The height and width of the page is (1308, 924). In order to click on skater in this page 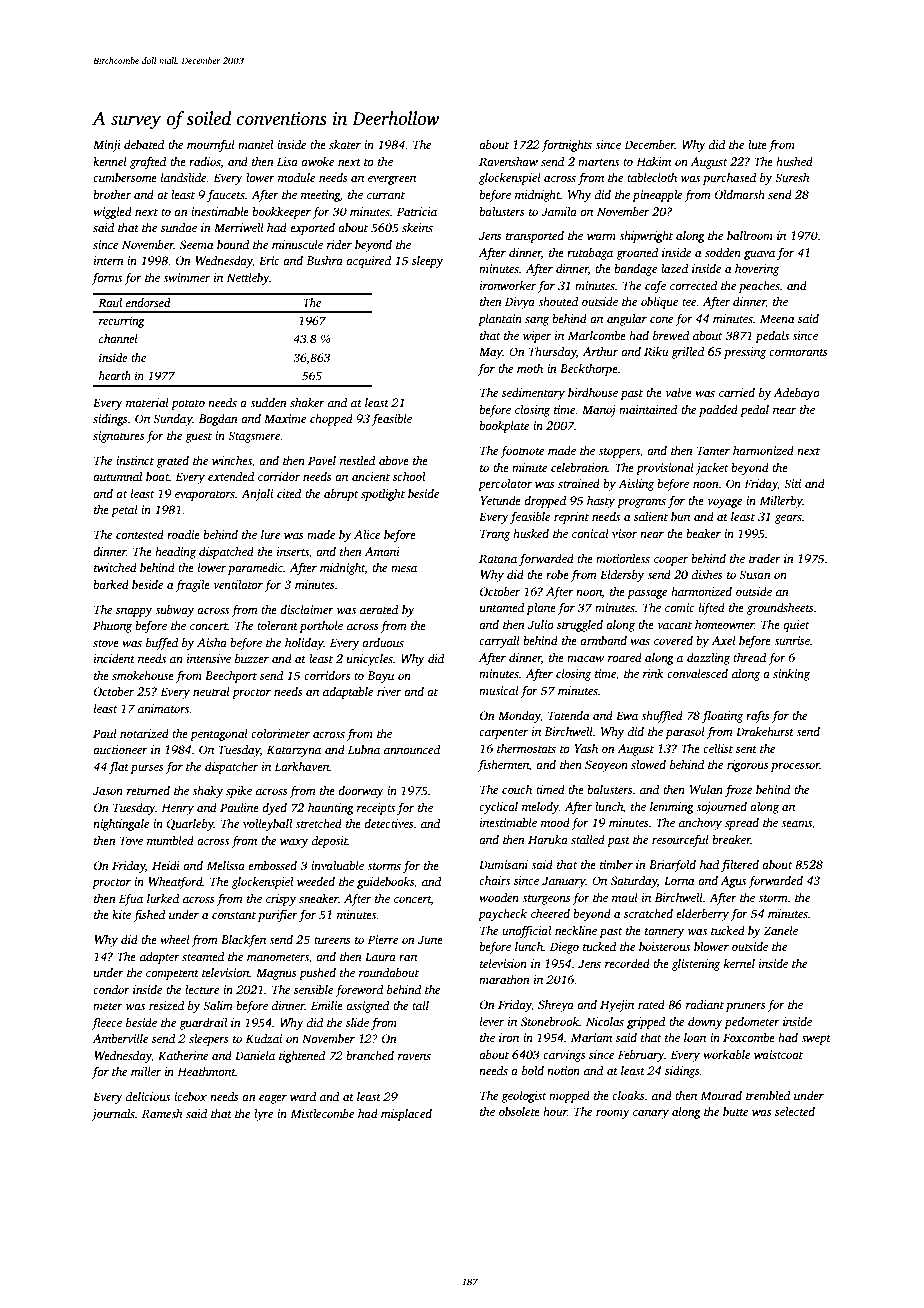, I will do `click(345, 144)`.
